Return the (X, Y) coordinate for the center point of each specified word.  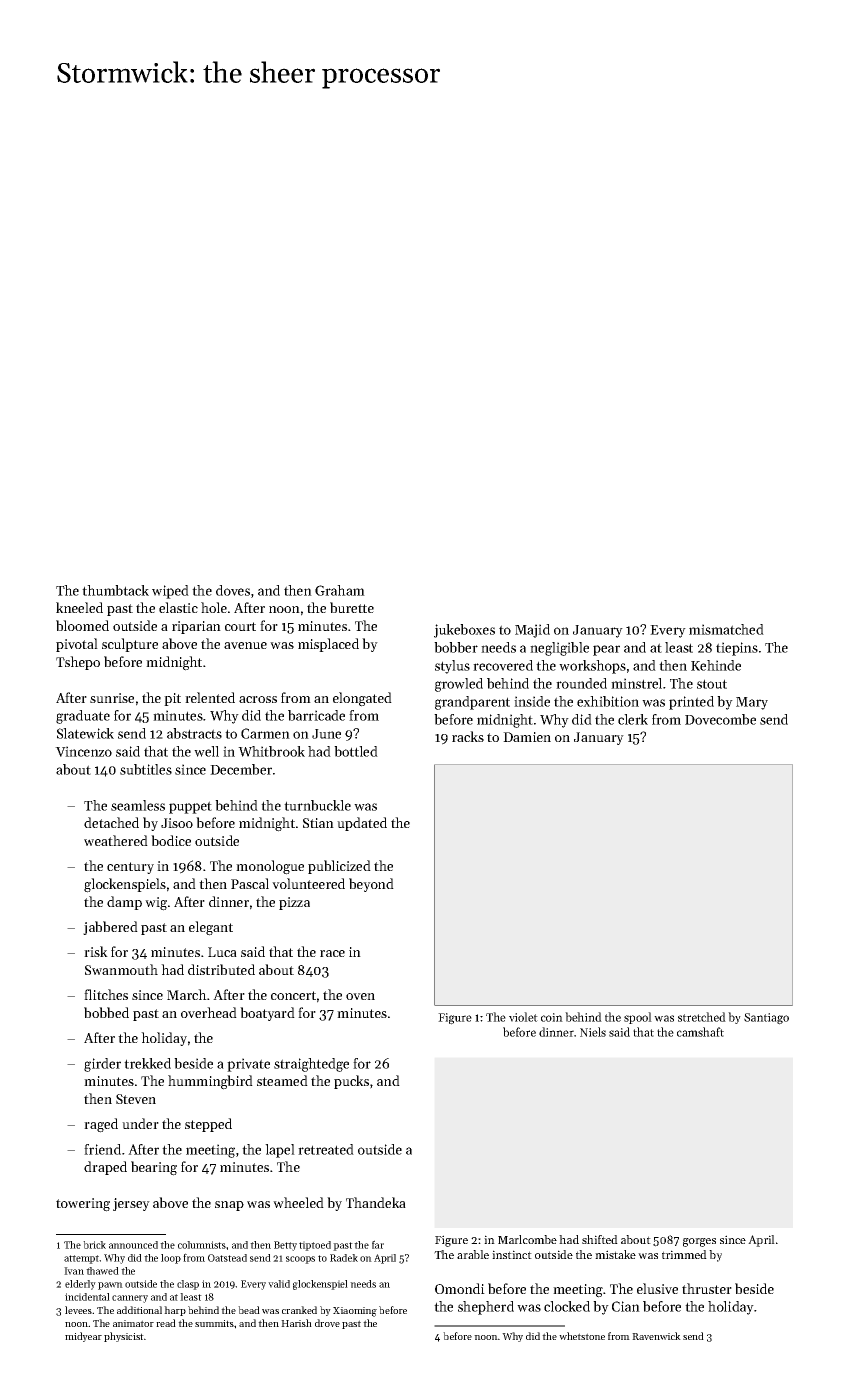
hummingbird (210, 1082)
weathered (116, 840)
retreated (326, 1149)
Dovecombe (720, 719)
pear (606, 650)
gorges (699, 1242)
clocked (567, 1306)
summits (214, 1323)
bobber (456, 647)
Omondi (460, 1288)
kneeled (79, 607)
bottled (356, 751)
